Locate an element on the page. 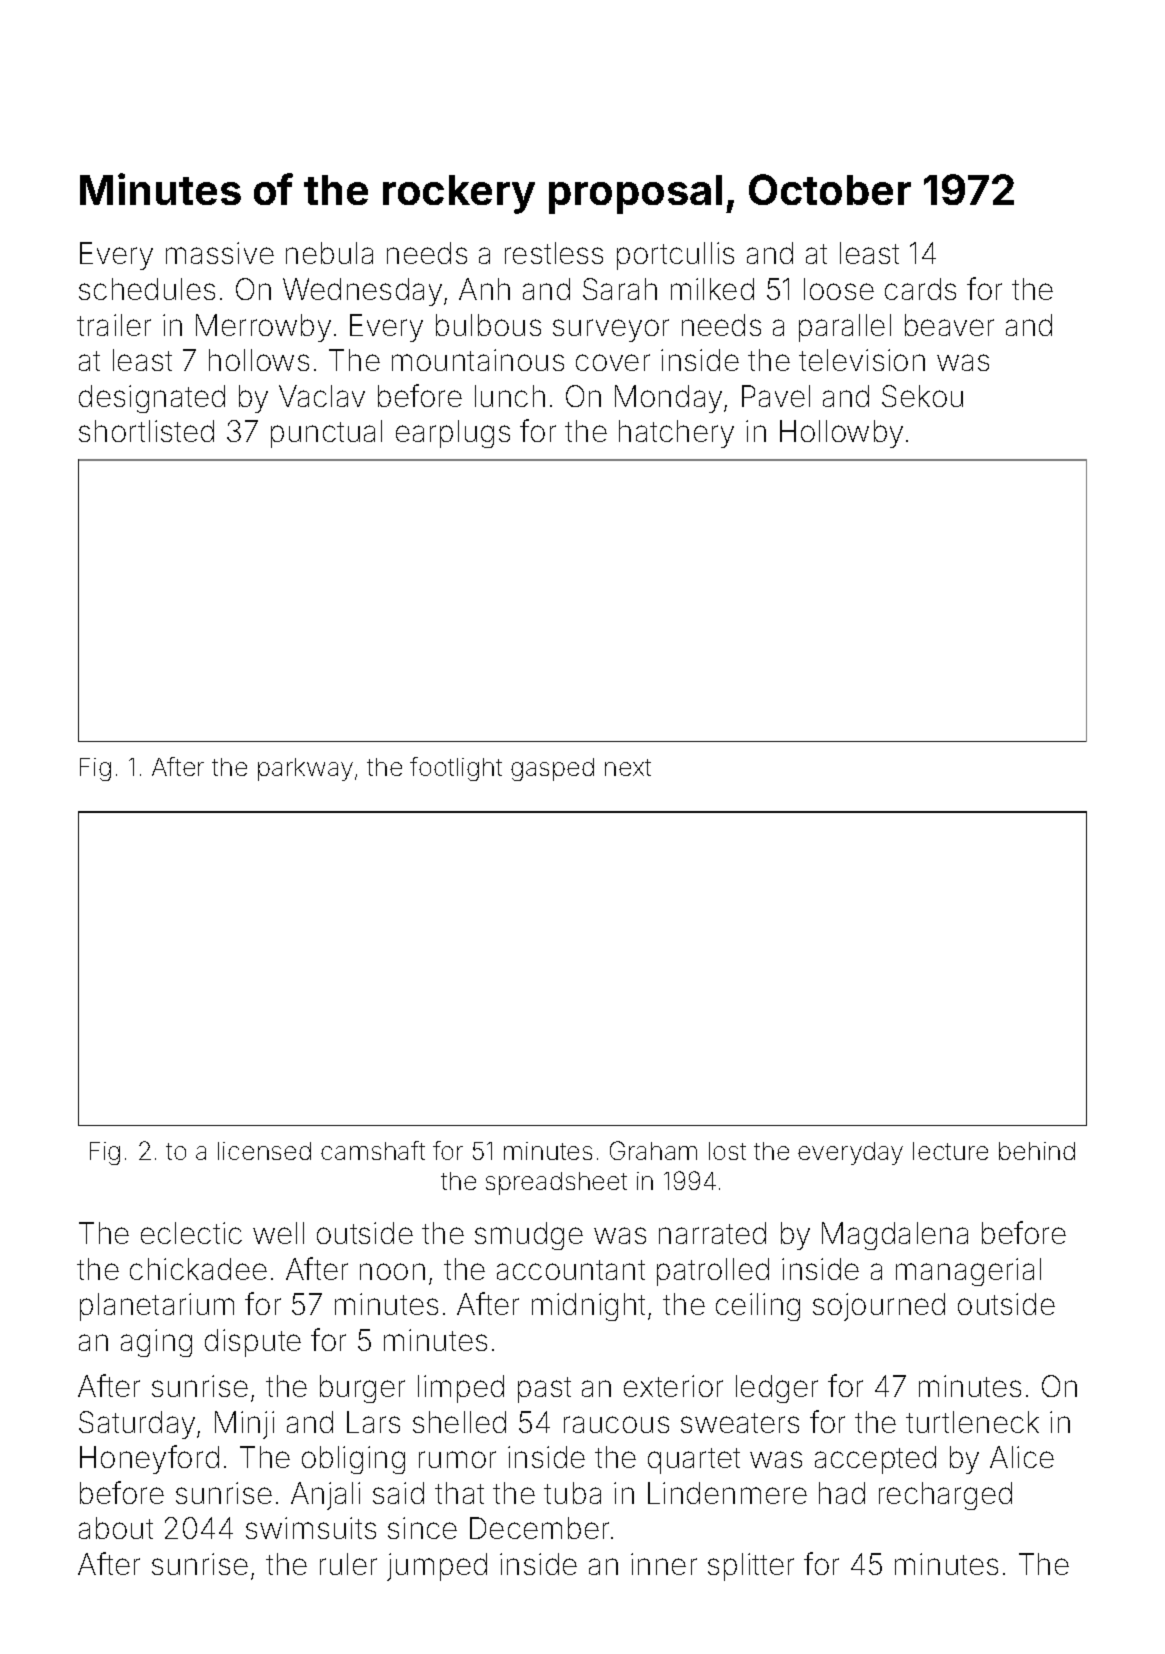  earplugs is located at coordinates (453, 434).
